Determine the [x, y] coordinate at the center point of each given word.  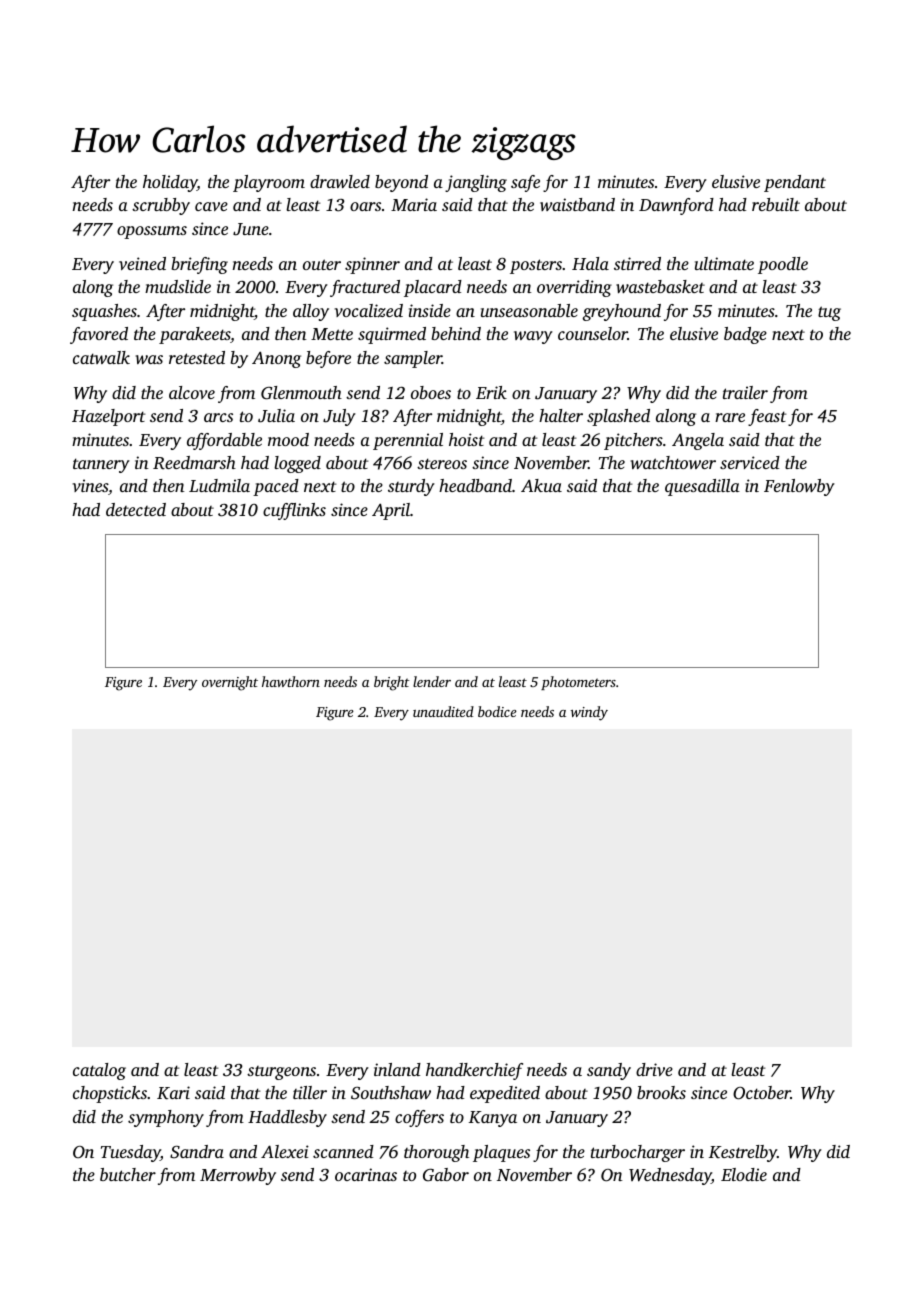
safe [525, 183]
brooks [661, 1092]
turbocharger [638, 1153]
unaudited [443, 711]
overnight [230, 683]
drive [654, 1069]
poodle [783, 265]
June [251, 229]
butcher [128, 1174]
